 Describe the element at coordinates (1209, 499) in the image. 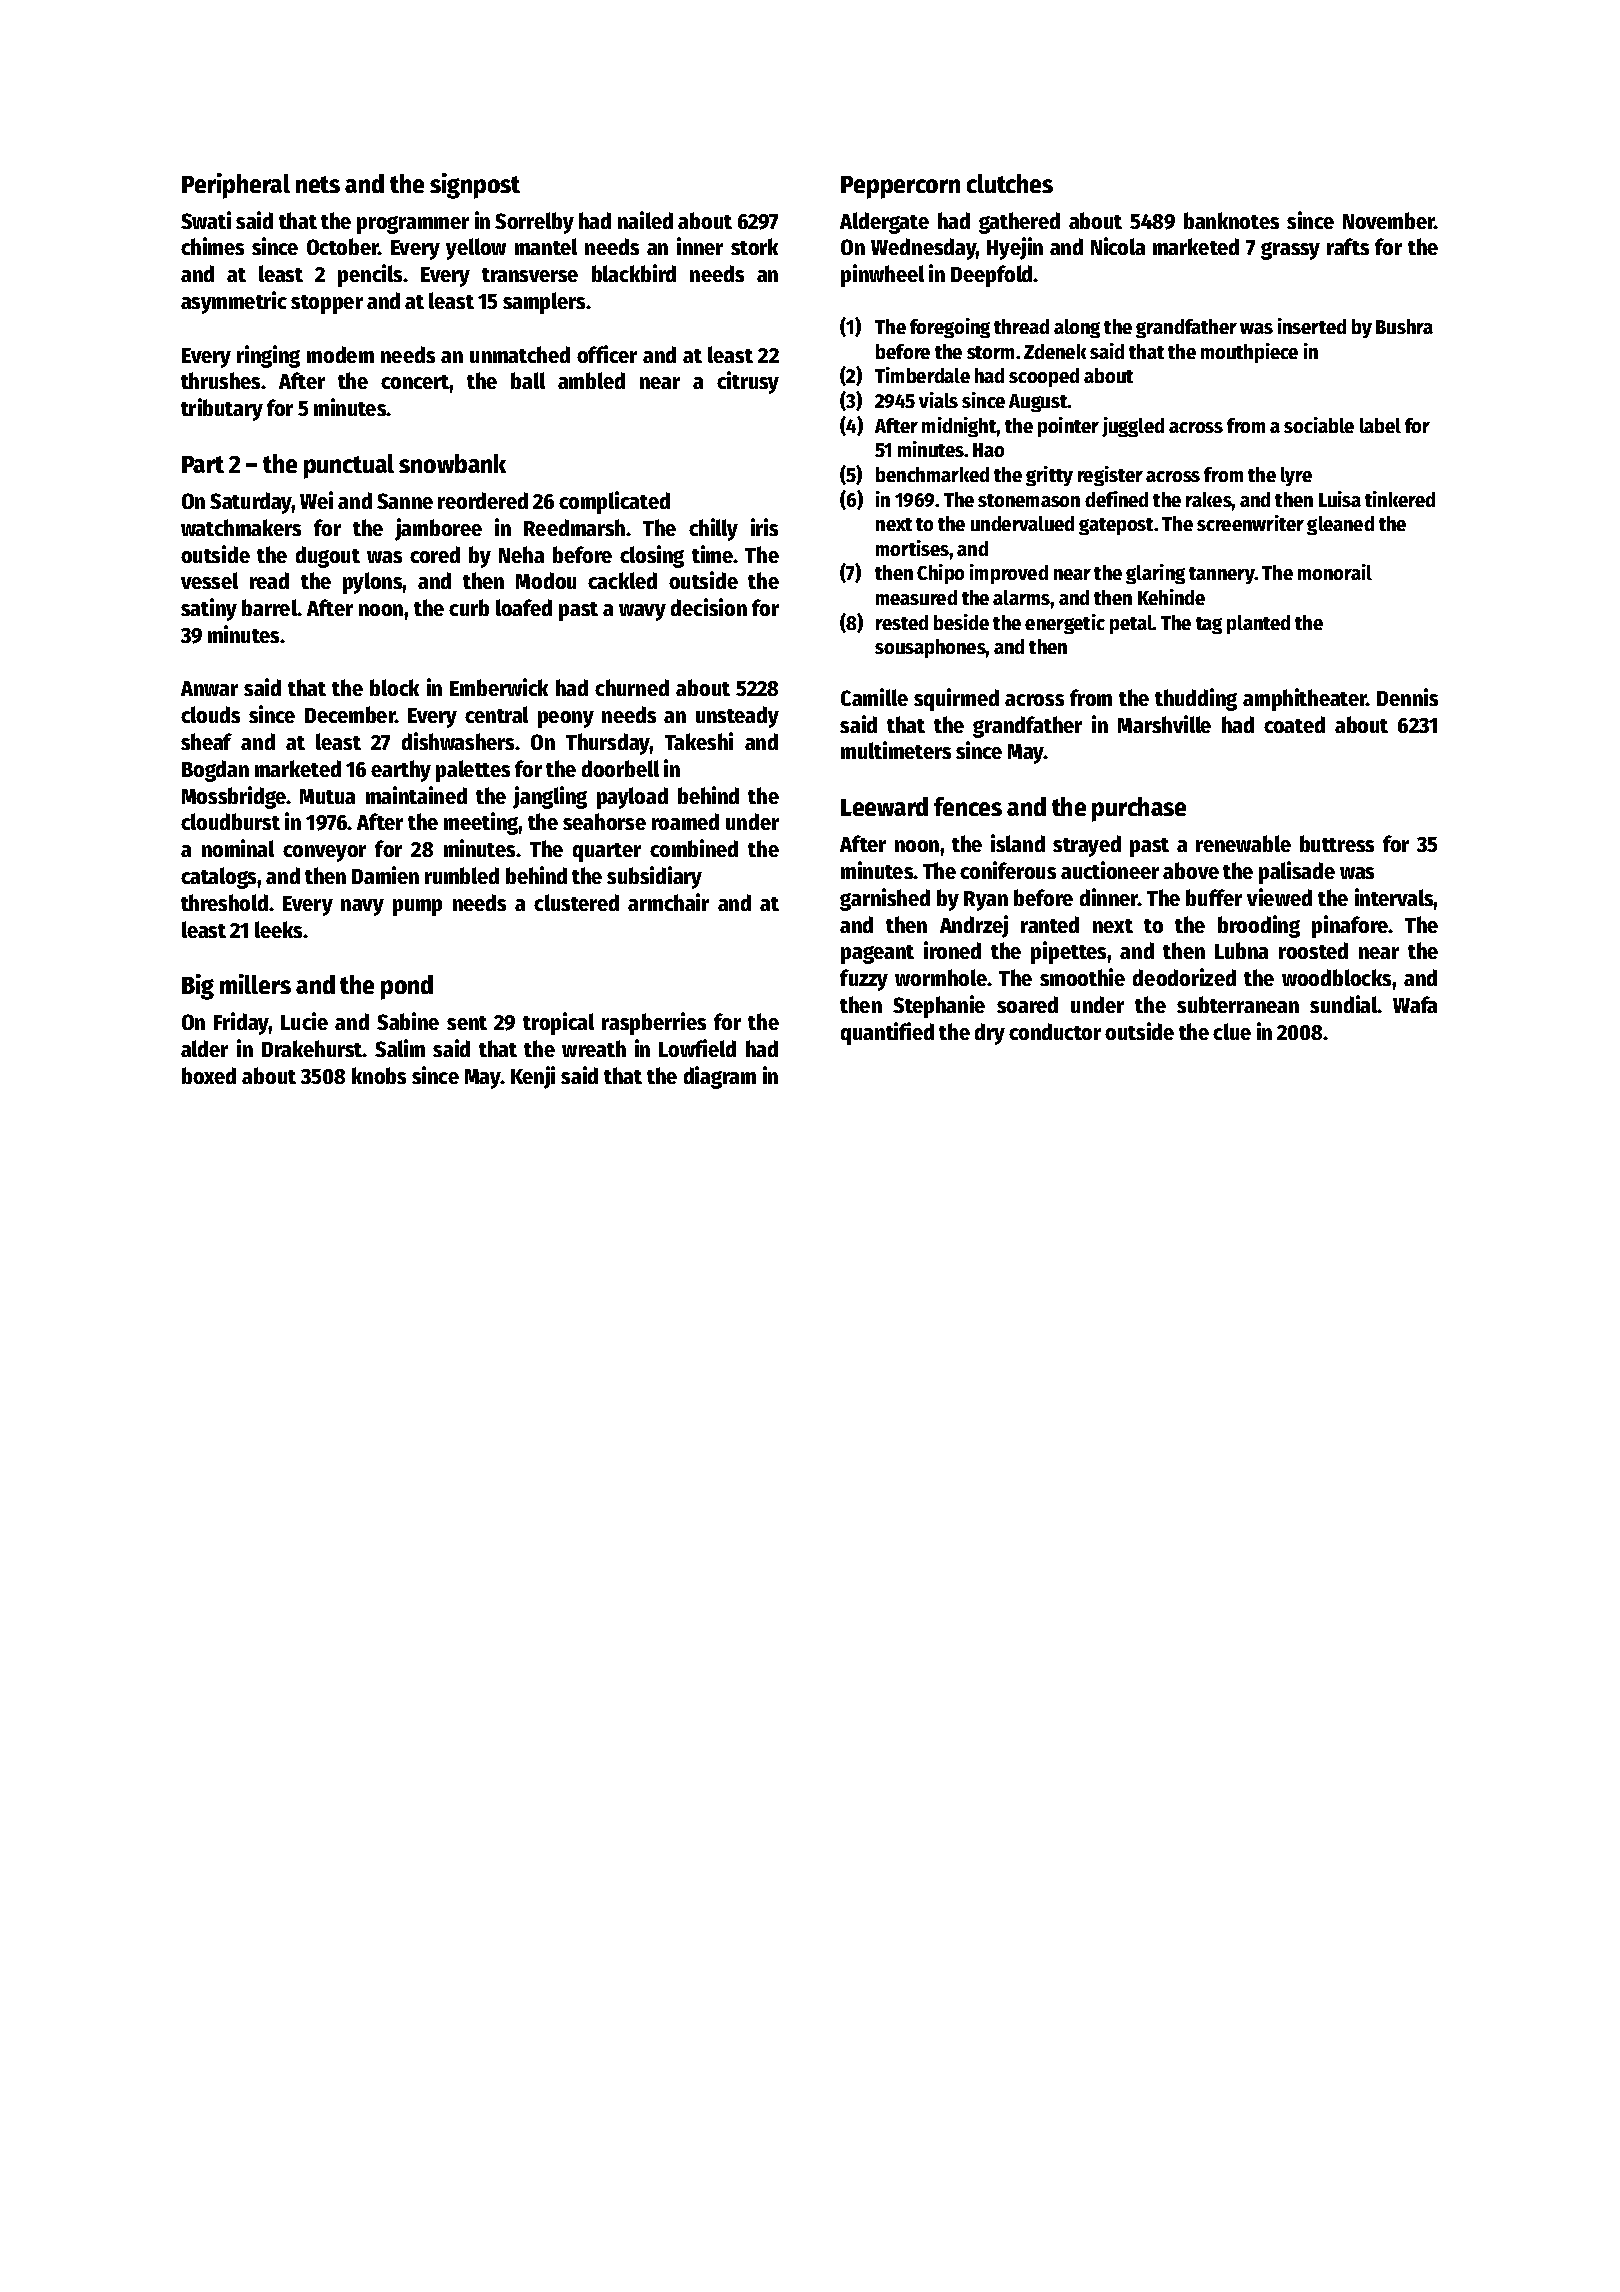

I see `rakes` at that location.
